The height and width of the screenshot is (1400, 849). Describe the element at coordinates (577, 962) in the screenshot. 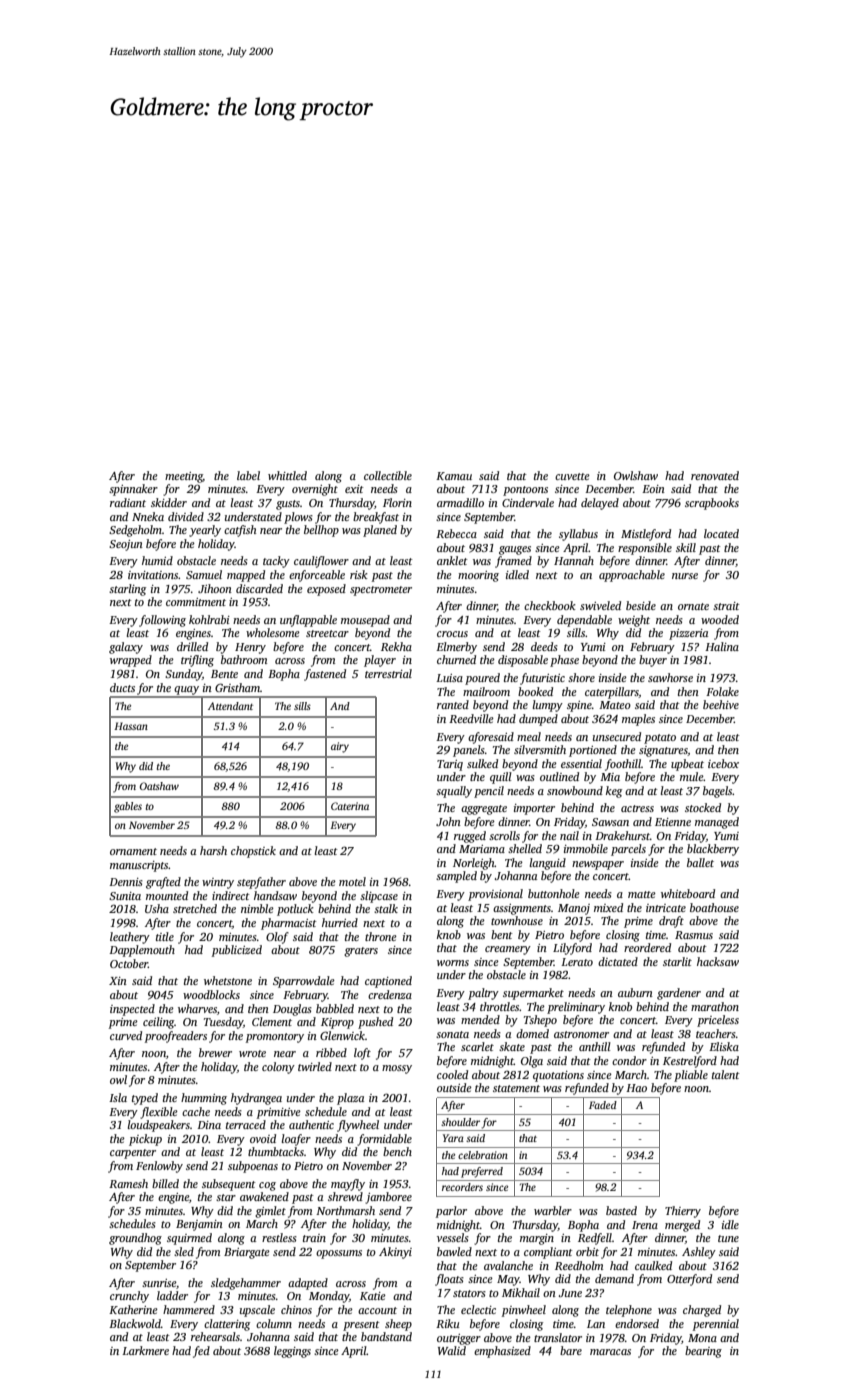

I see `Lerato` at that location.
